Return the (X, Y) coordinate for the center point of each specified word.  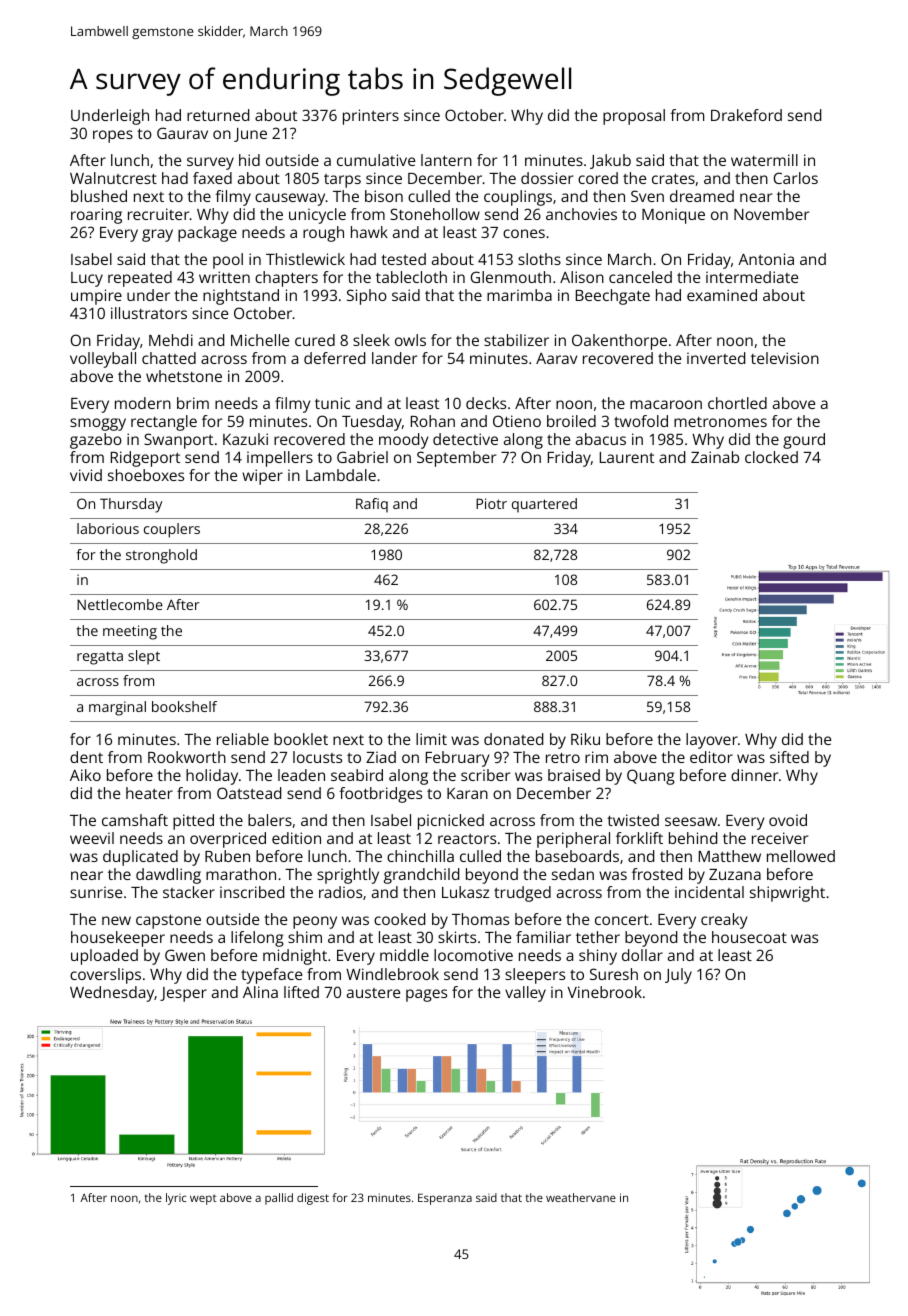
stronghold (161, 556)
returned (218, 115)
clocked (771, 457)
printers (371, 117)
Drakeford (746, 115)
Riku (585, 739)
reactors (467, 839)
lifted (301, 992)
